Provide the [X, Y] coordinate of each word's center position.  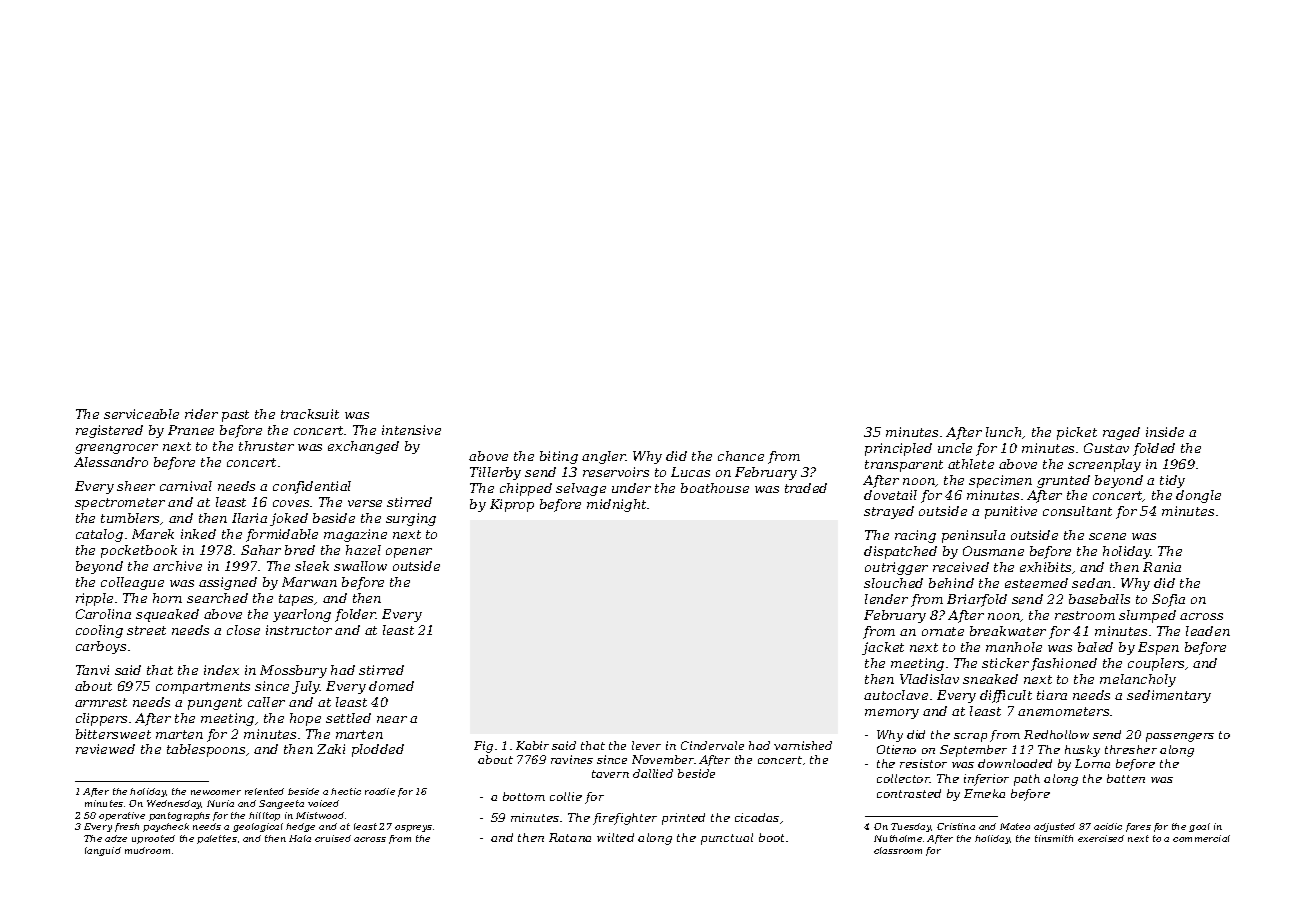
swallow [360, 566]
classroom [898, 850]
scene [1107, 536]
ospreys [413, 828]
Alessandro [111, 462]
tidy [1172, 481]
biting [559, 457]
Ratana [570, 837]
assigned [228, 583]
